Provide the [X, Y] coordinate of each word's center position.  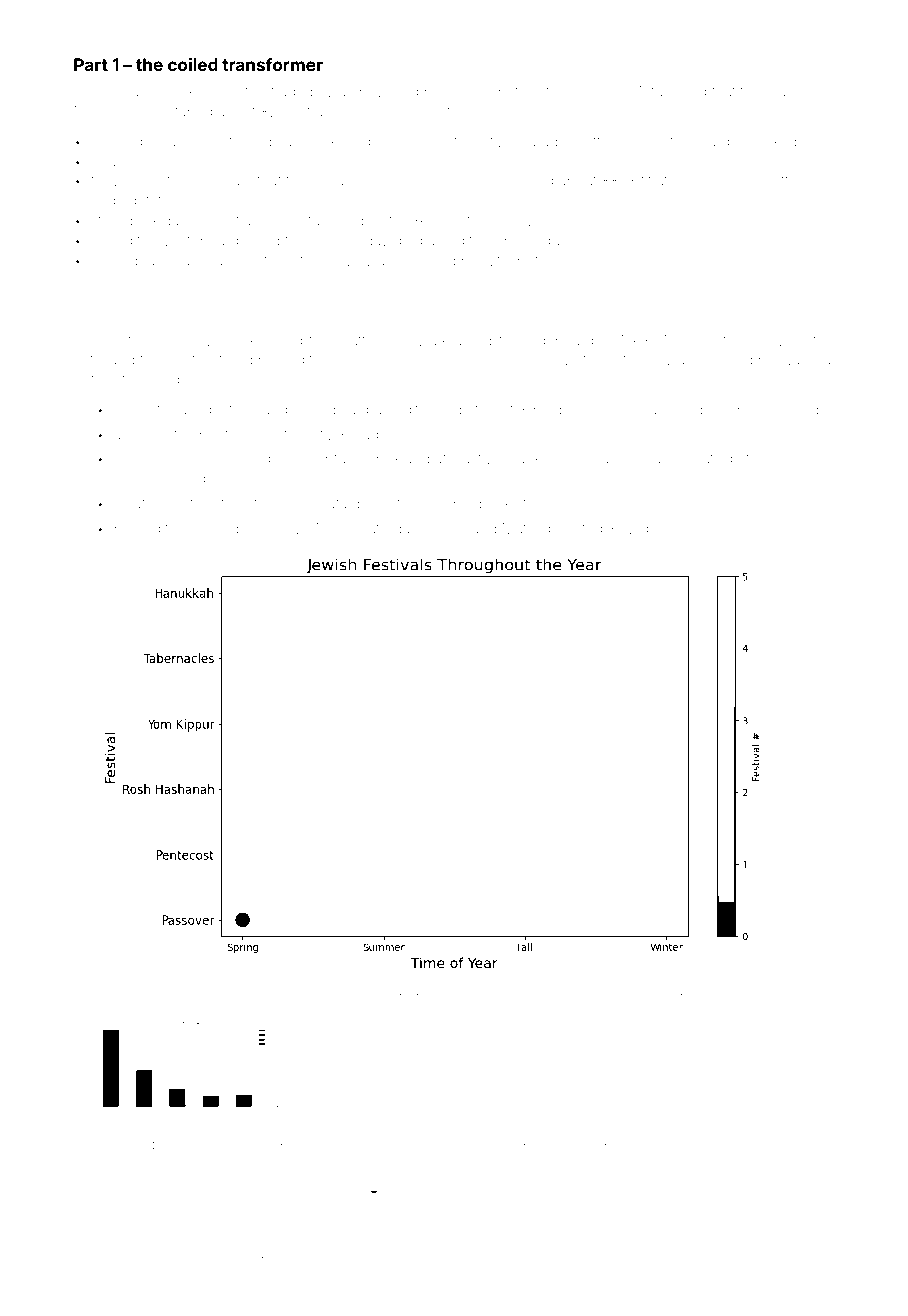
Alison [446, 528]
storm [265, 504]
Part [91, 64]
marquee [726, 144]
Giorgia [469, 93]
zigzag [651, 530]
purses [661, 1148]
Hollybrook [466, 1148]
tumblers [183, 1146]
